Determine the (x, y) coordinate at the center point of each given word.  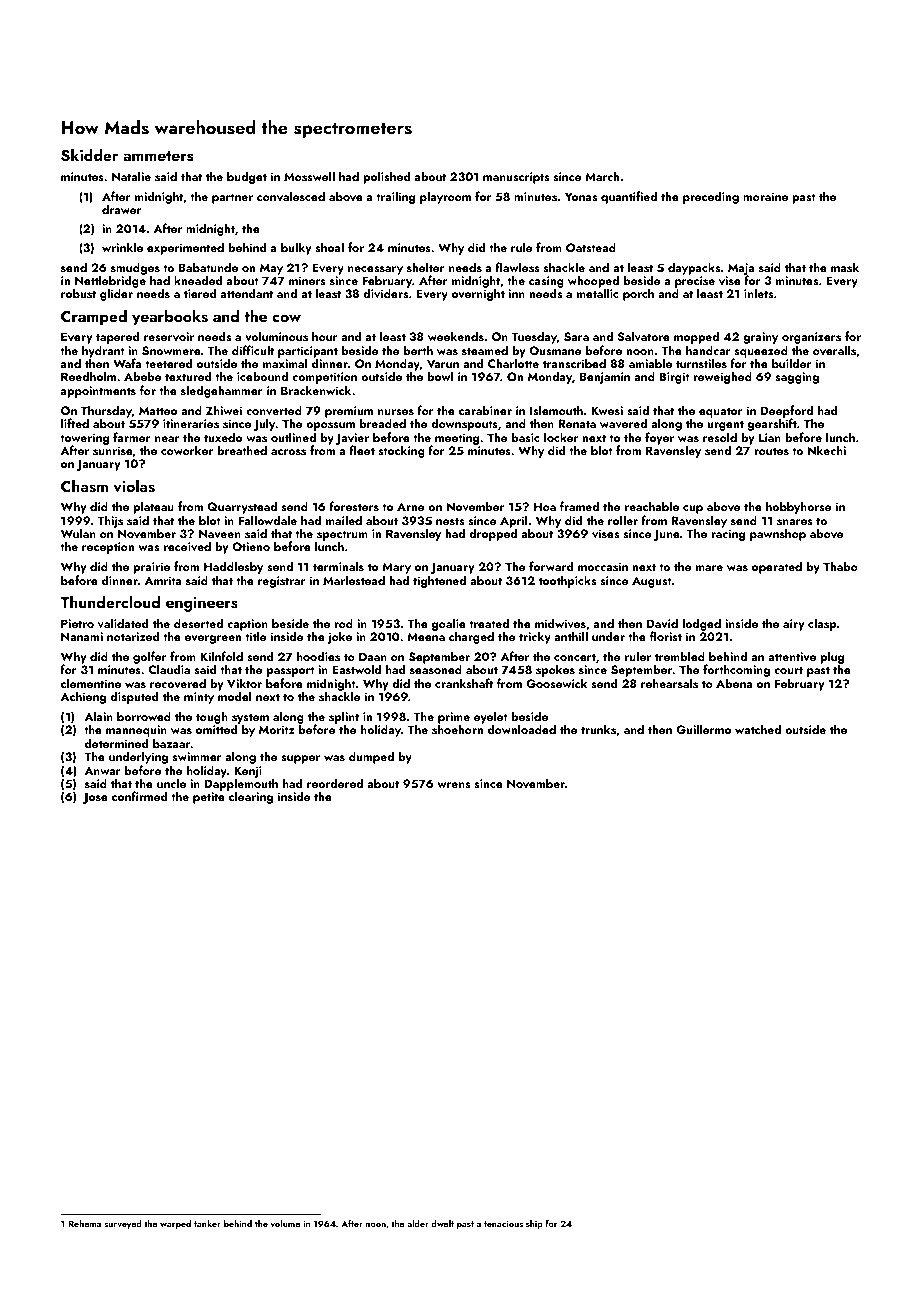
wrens (454, 785)
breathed (242, 450)
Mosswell (309, 176)
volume (285, 1223)
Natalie (131, 176)
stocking (401, 451)
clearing (251, 798)
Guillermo (703, 729)
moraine (765, 196)
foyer (659, 438)
